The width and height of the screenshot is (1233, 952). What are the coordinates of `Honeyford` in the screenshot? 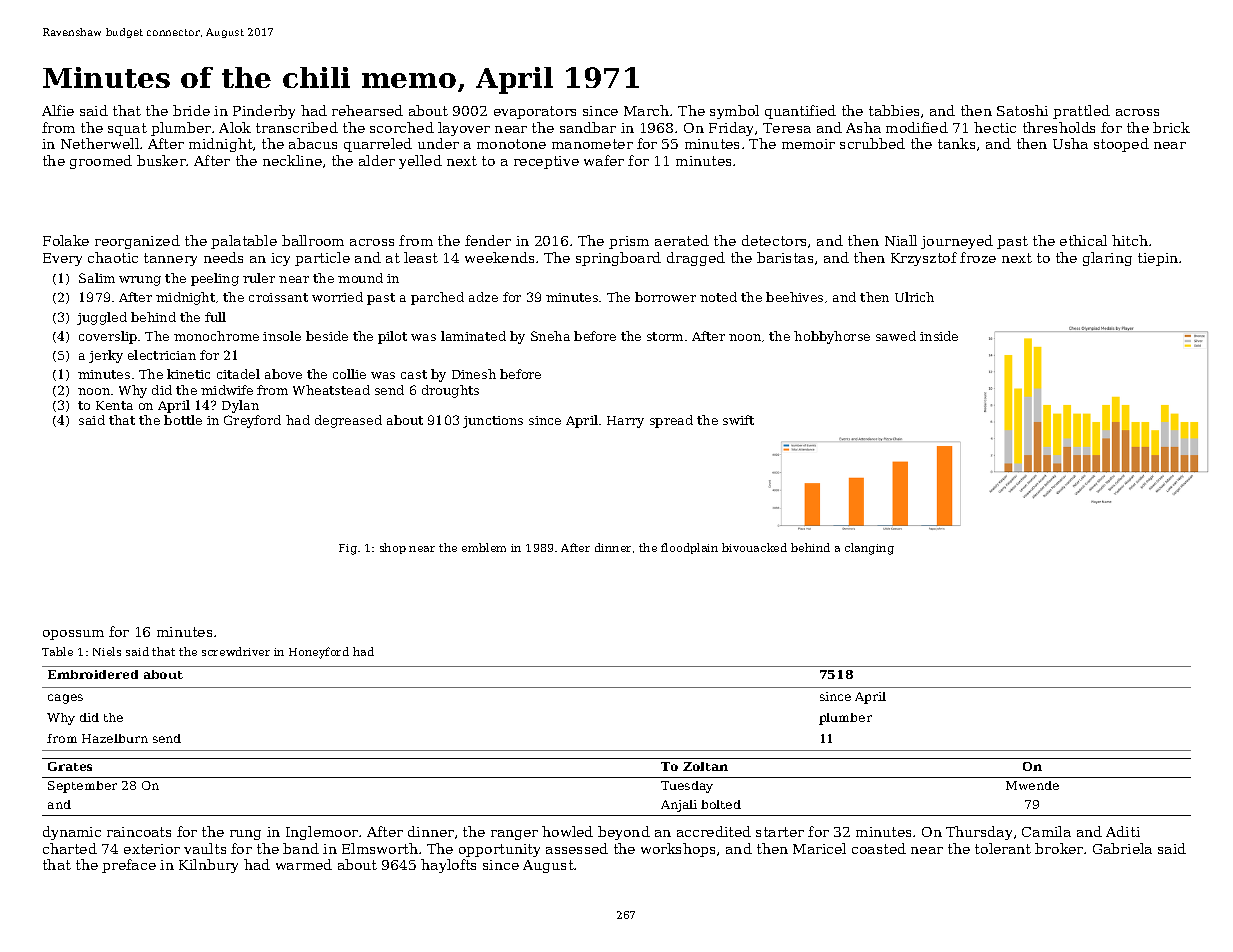 It's located at (319, 653).
